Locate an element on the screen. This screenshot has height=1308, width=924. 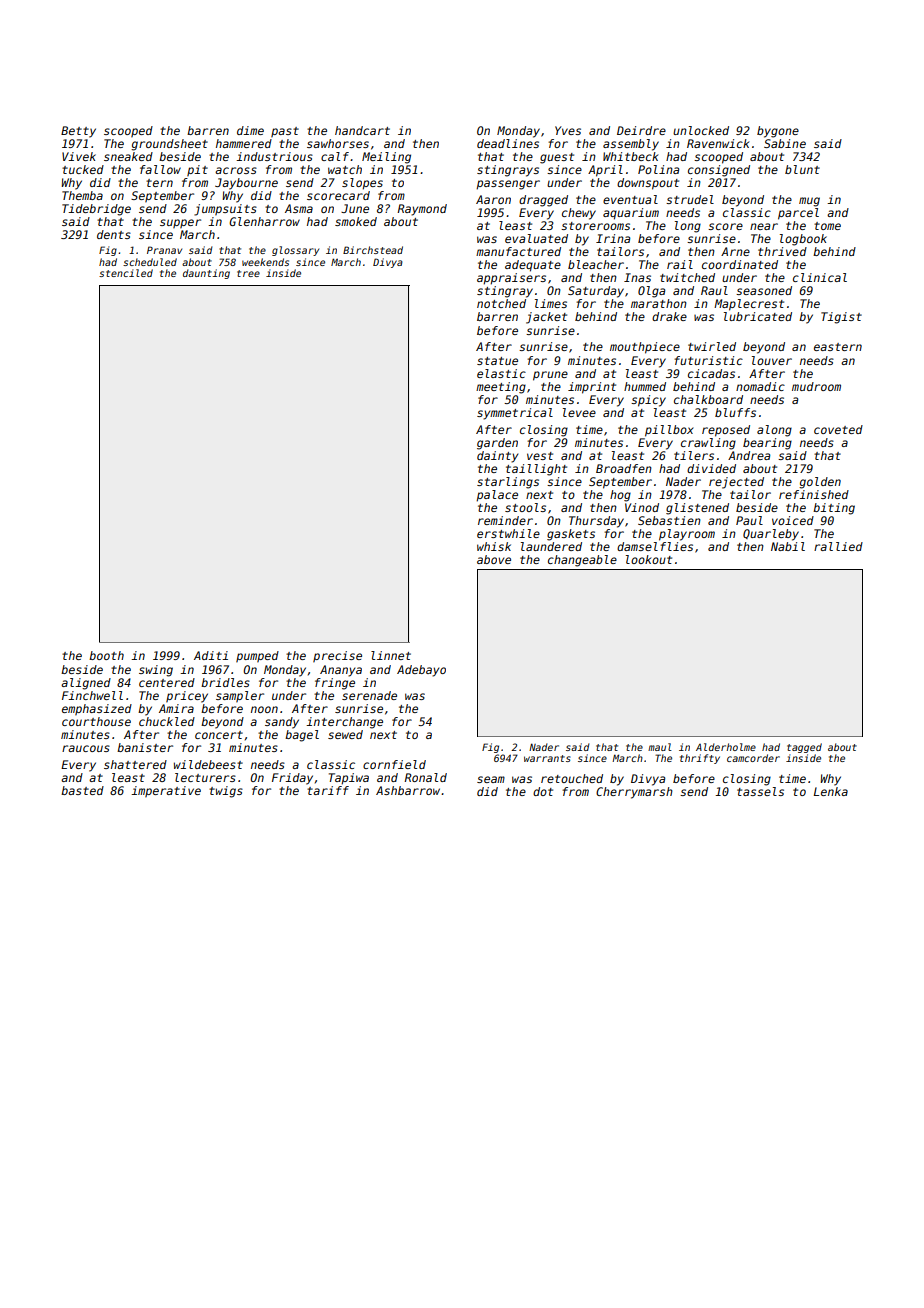
blunt is located at coordinates (802, 169).
